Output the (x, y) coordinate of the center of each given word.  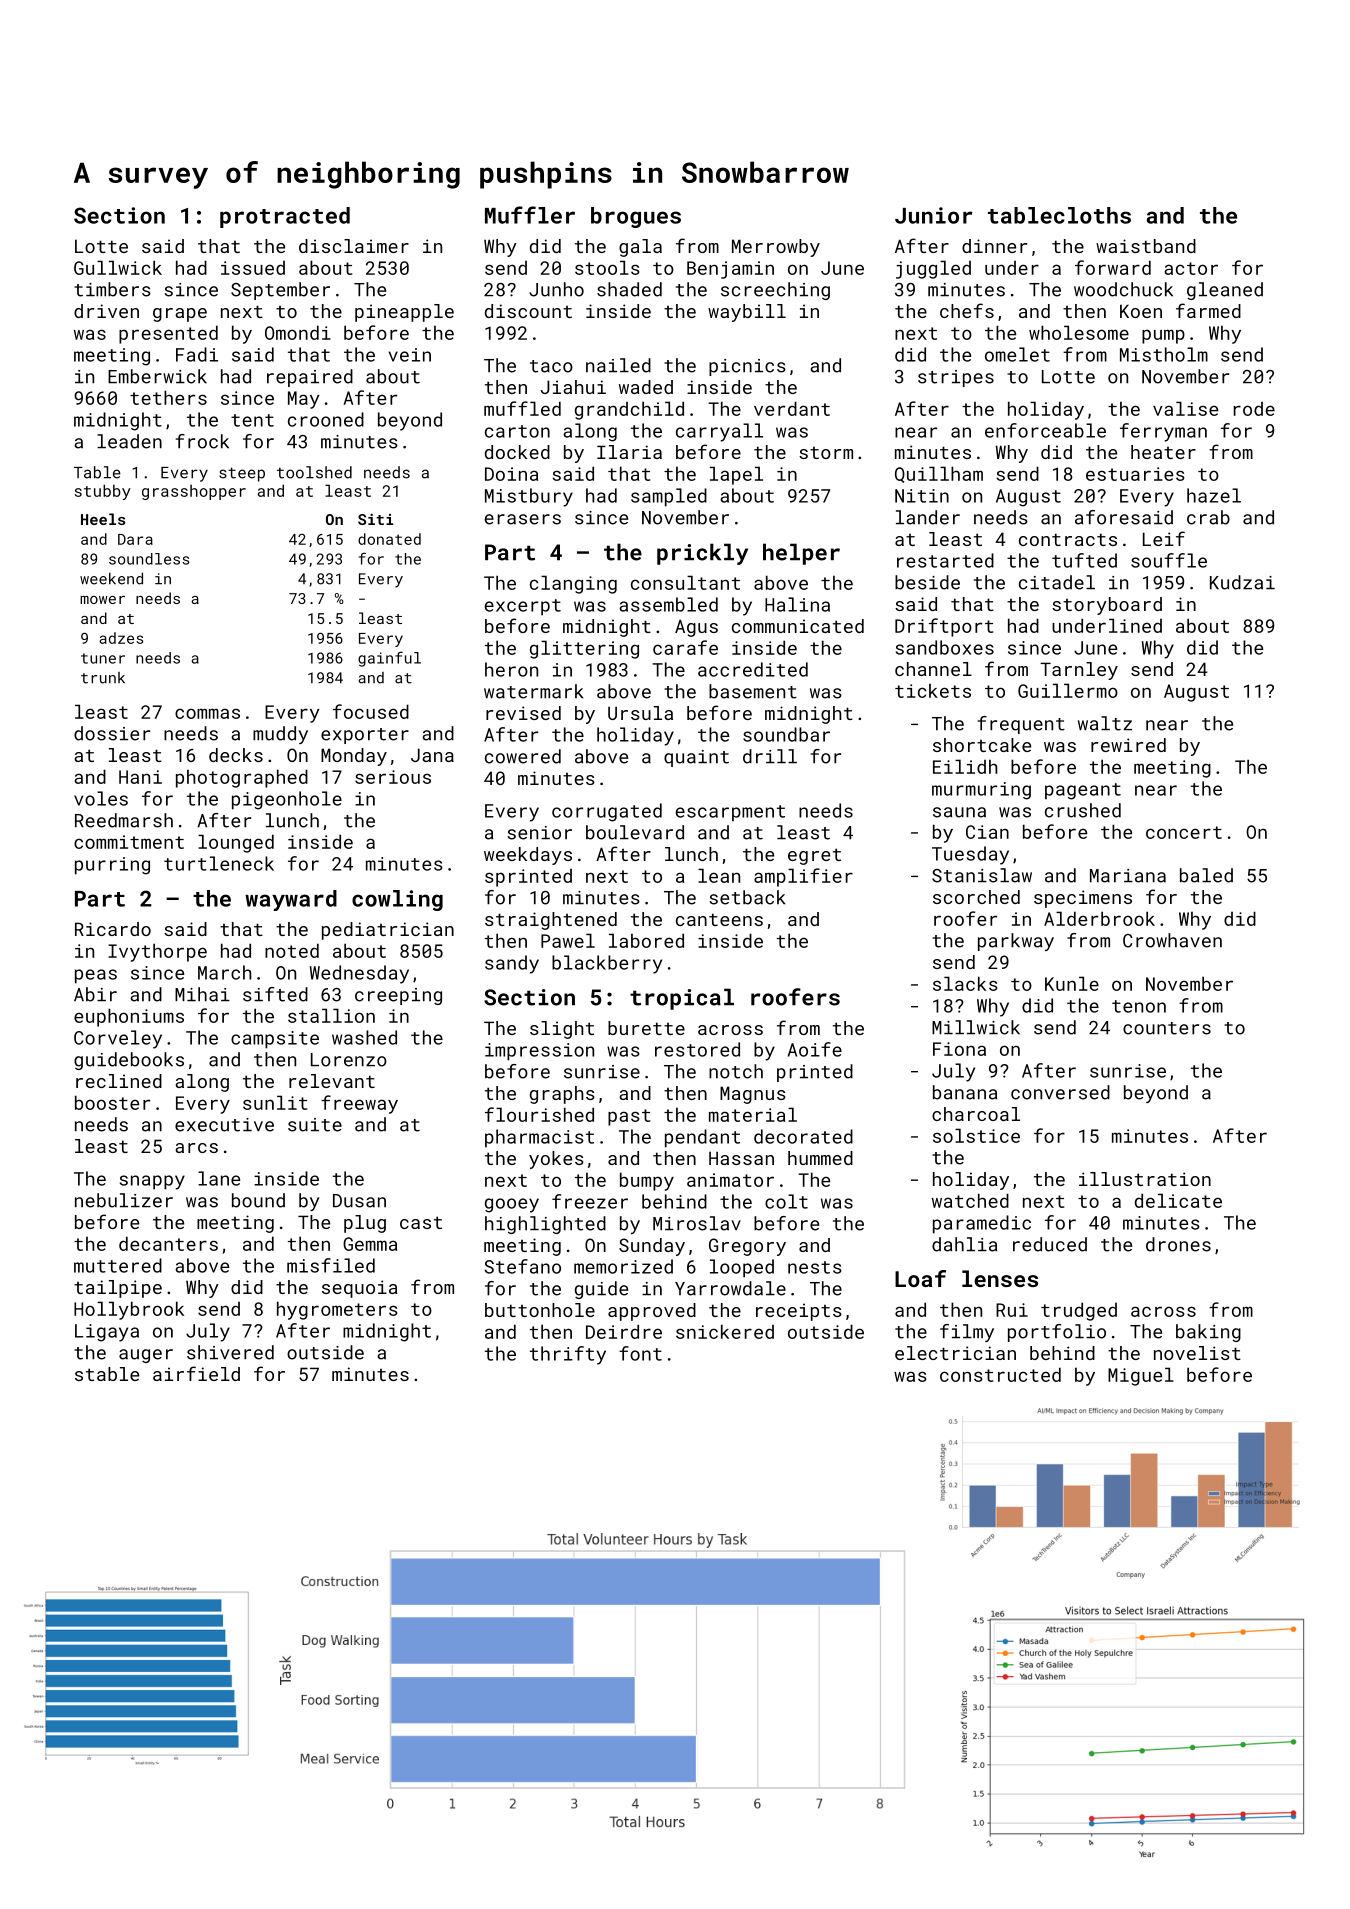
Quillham (939, 474)
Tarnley (1079, 671)
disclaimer (354, 246)
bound (258, 1200)
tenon (1139, 1006)
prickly (702, 554)
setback (747, 897)
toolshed (314, 472)
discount (528, 311)
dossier (112, 733)
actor (1191, 268)
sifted (275, 994)
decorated (803, 1136)
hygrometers (337, 1310)
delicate (1178, 1200)
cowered (523, 756)
